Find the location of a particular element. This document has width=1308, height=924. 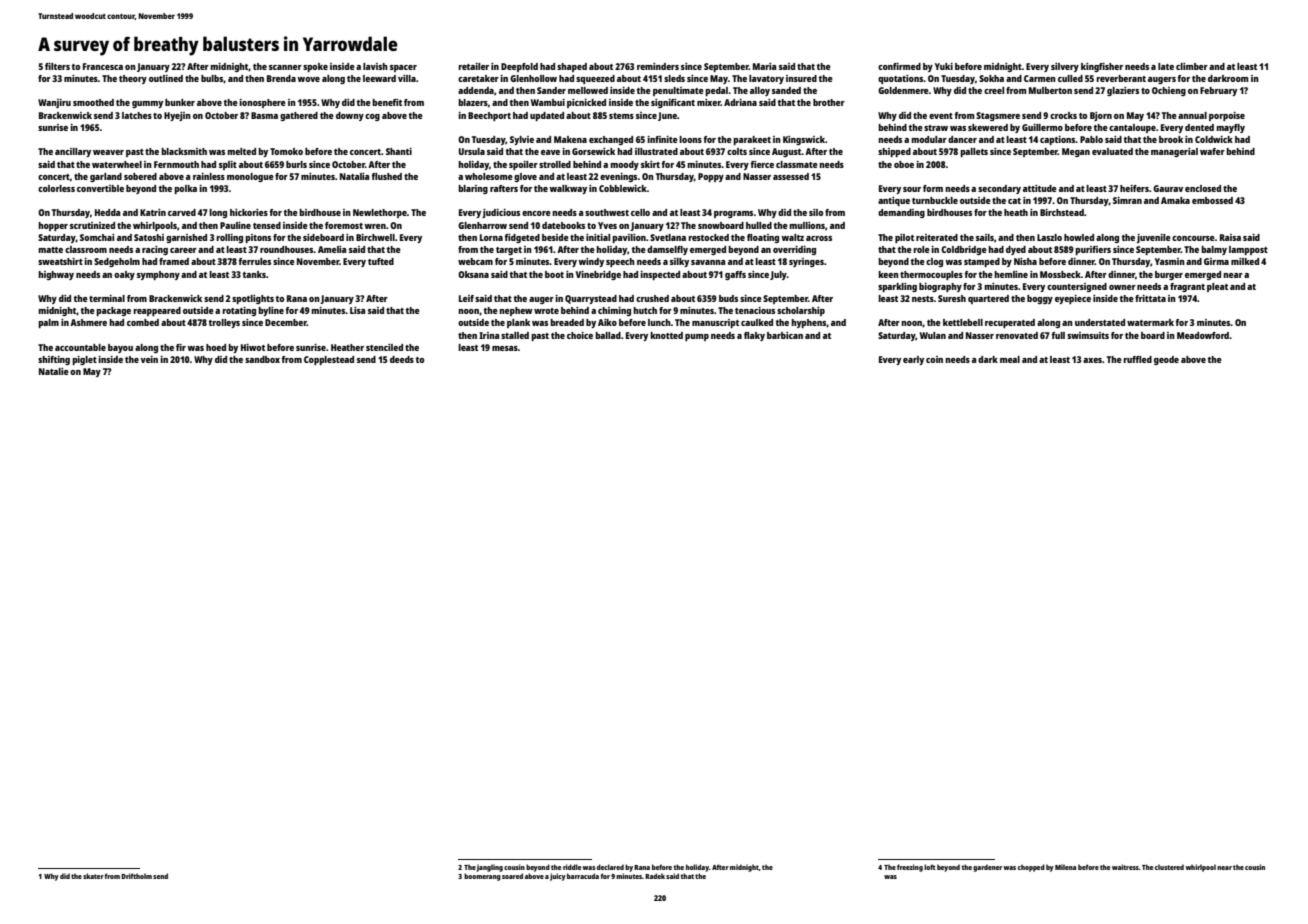

Radek is located at coordinates (655, 876).
